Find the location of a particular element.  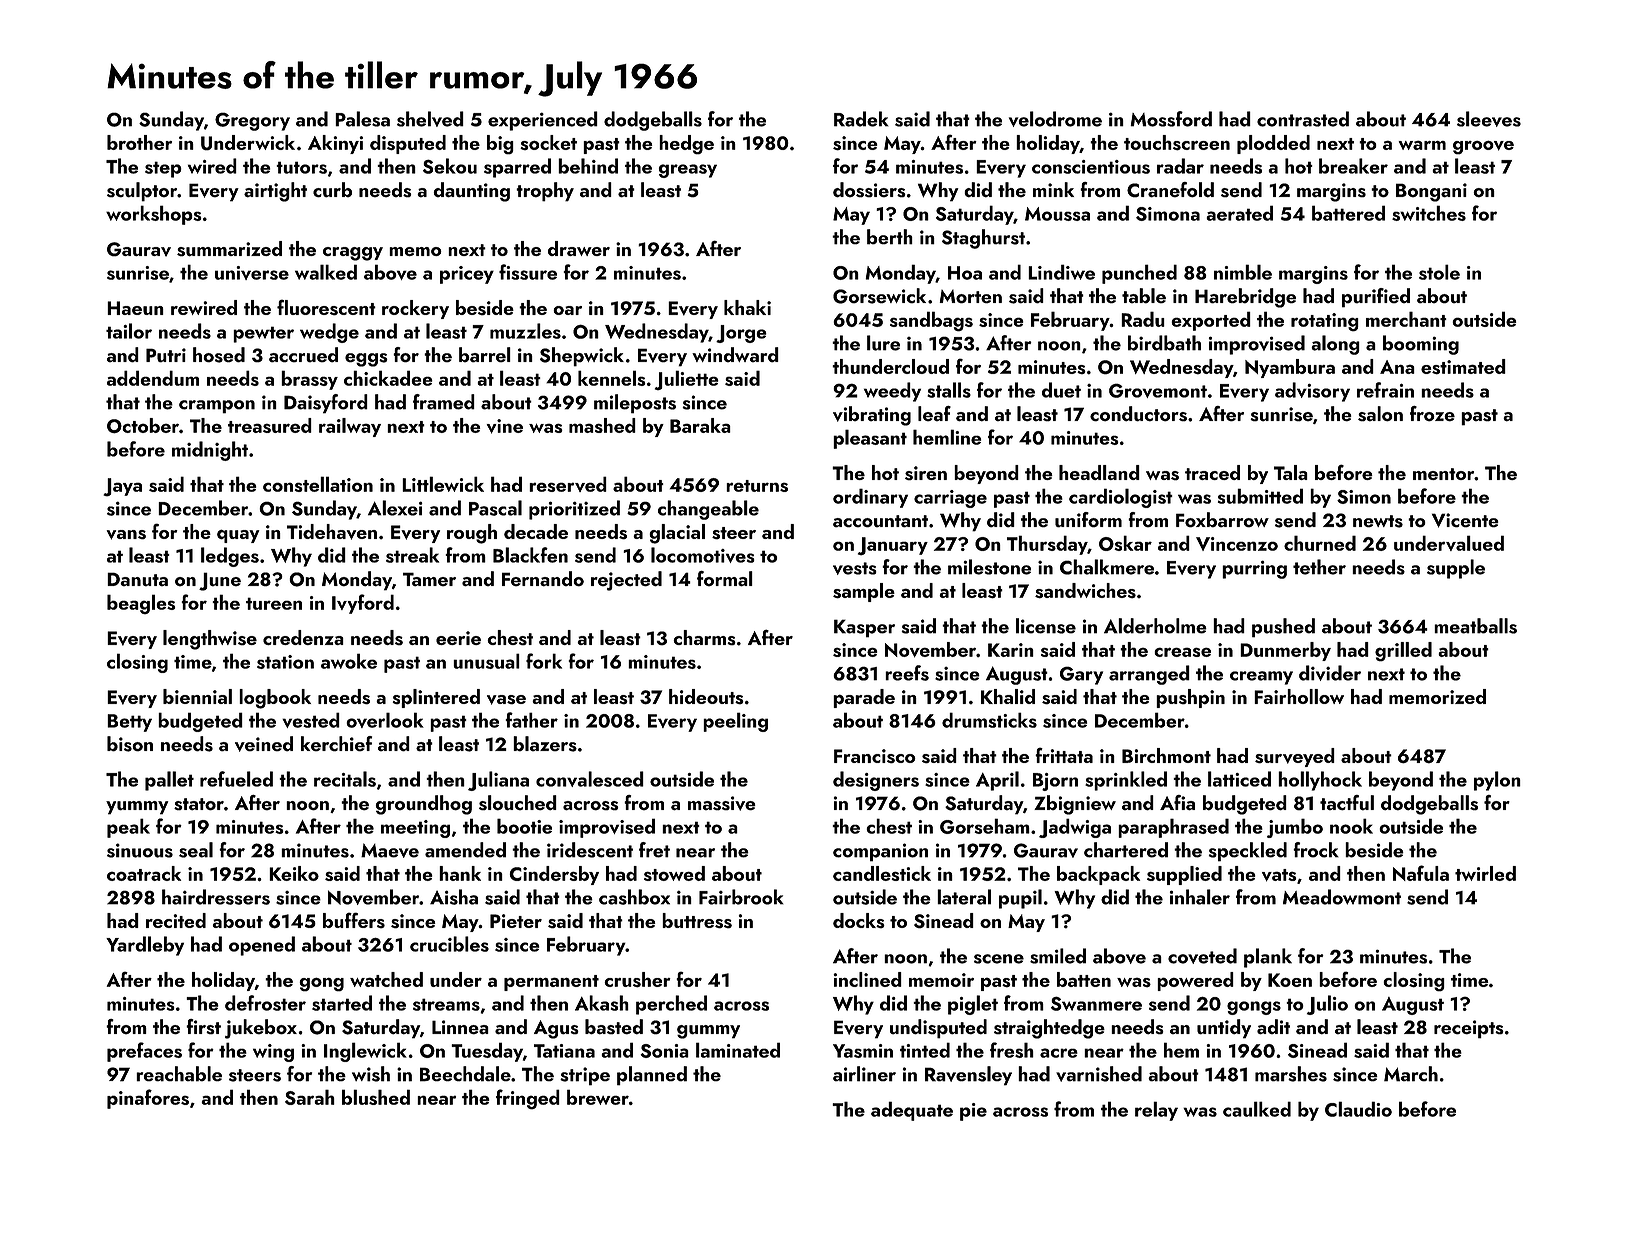

Grovemont is located at coordinates (1158, 390).
